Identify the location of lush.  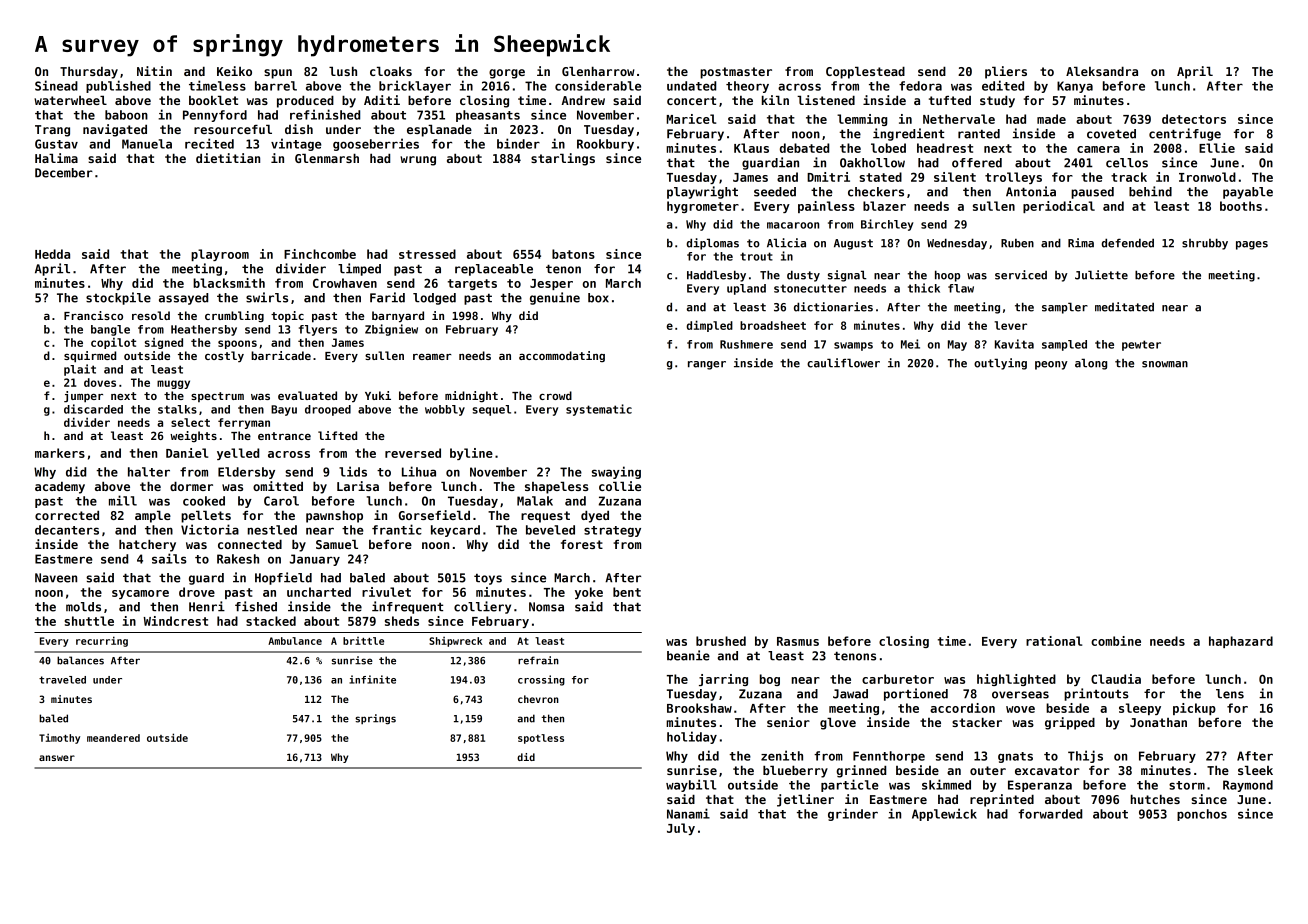
(343, 71).
